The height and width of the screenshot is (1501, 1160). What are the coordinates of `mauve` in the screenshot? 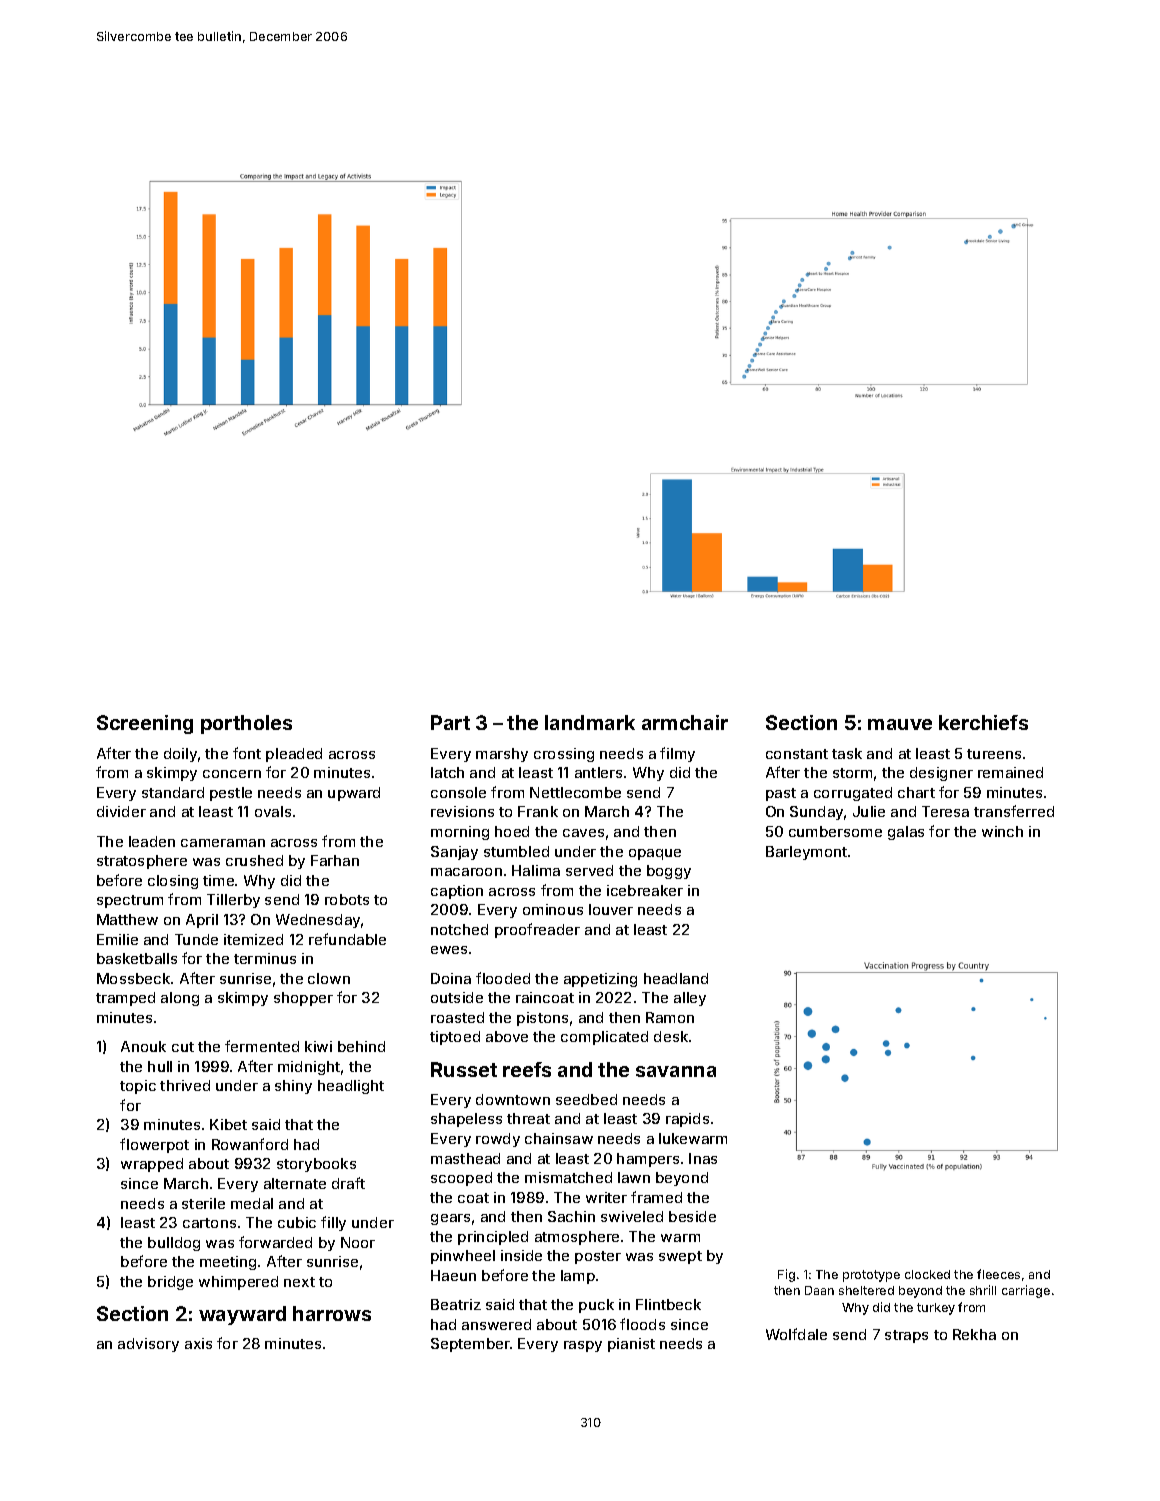 It's located at (900, 724).
